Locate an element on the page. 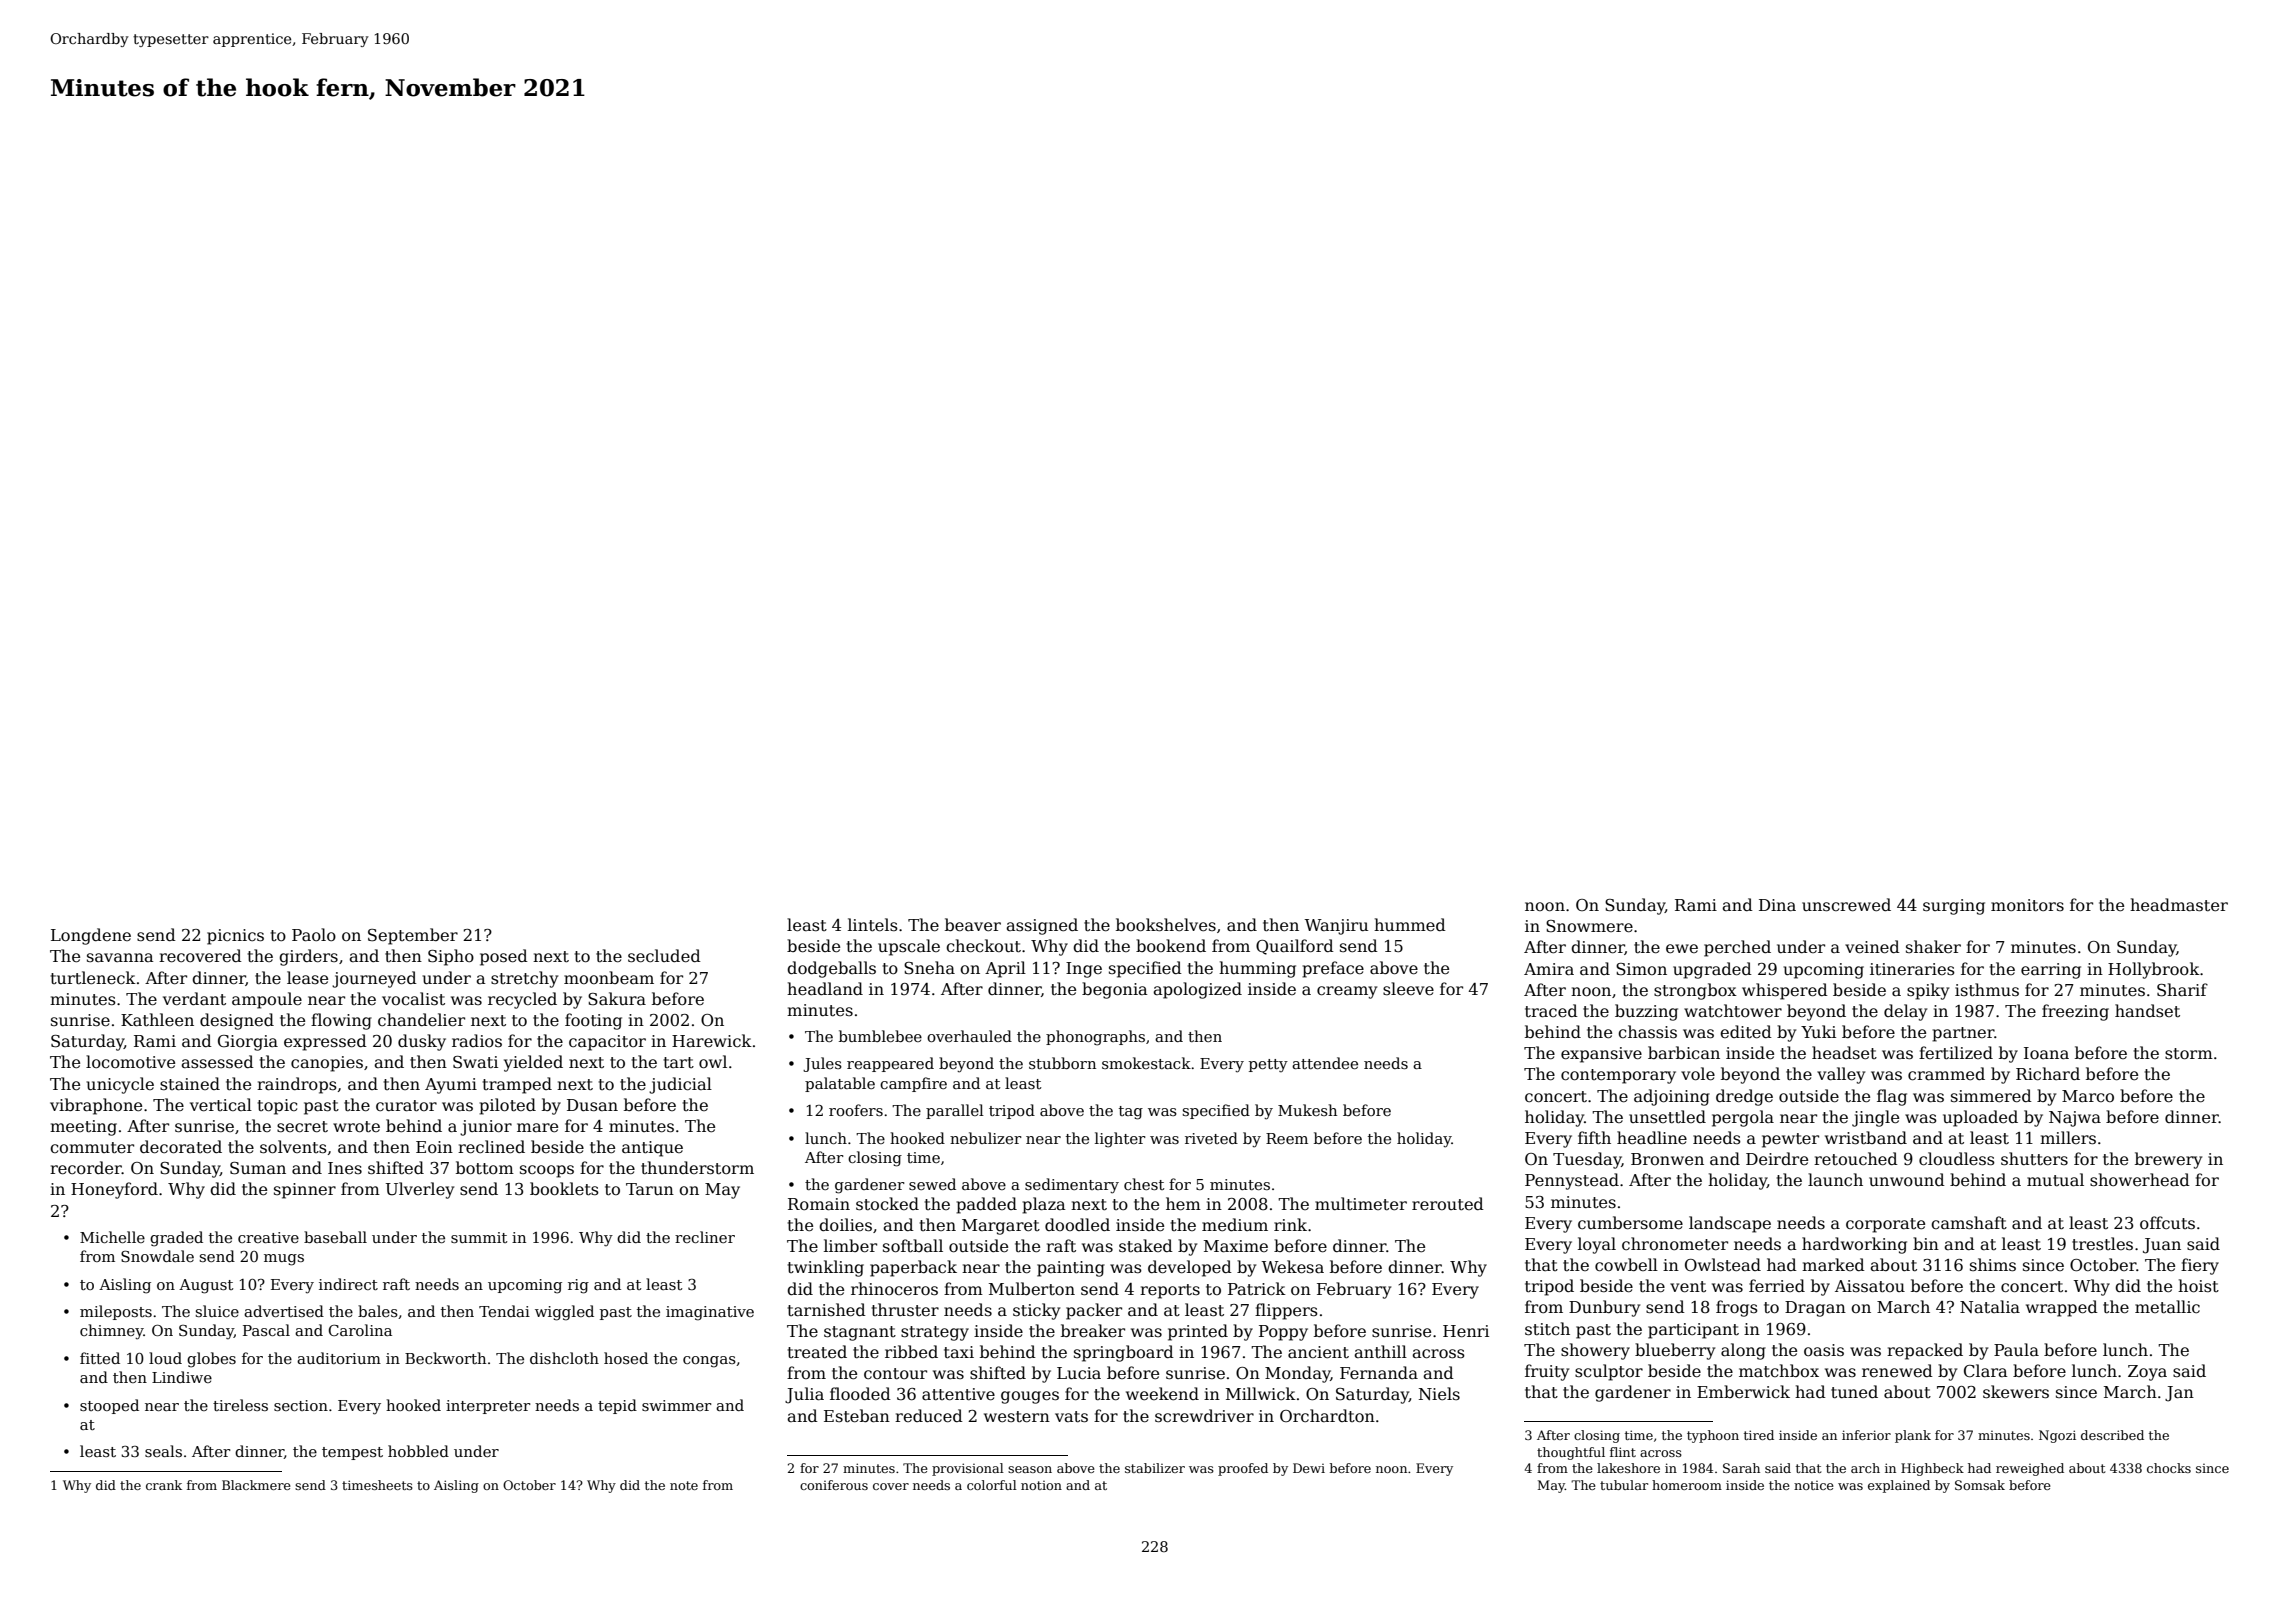 The image size is (2282, 1614). rhinoceros is located at coordinates (894, 1289).
